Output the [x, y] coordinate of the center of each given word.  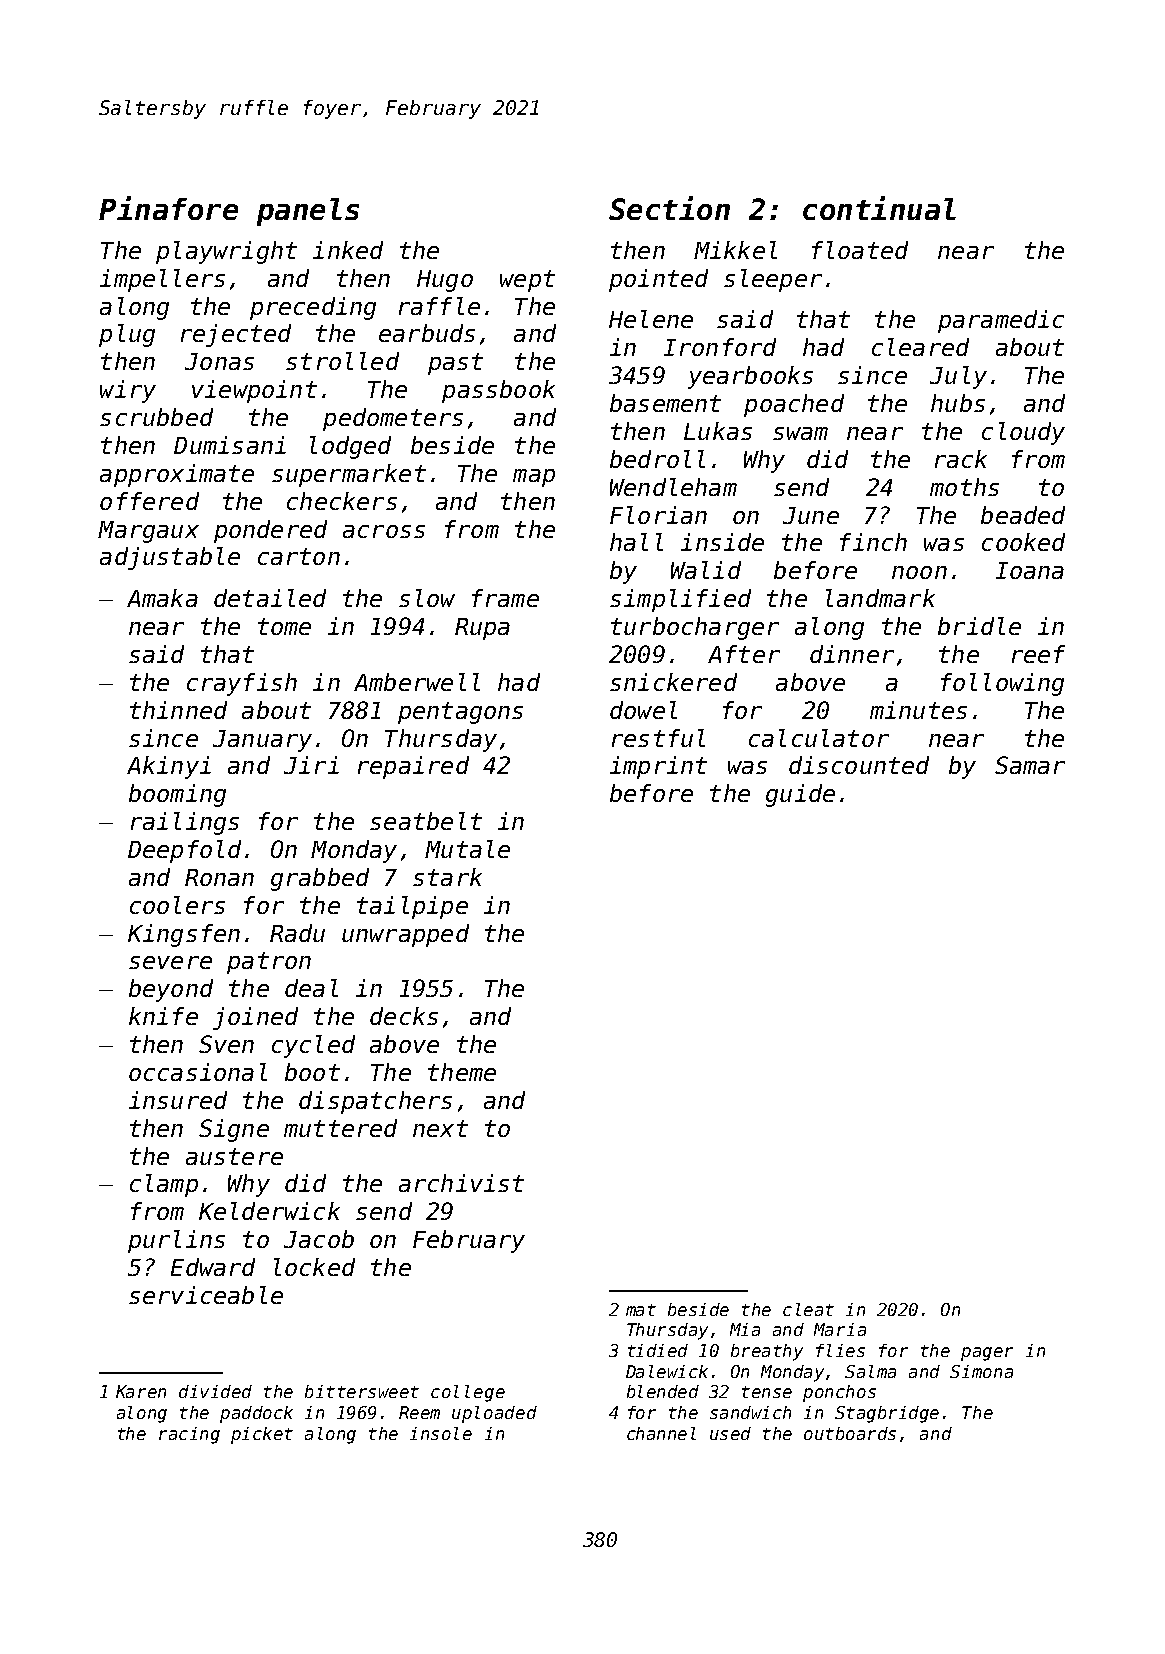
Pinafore [168, 208]
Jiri [311, 765]
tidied [658, 1350]
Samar [1030, 765]
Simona [981, 1371]
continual [879, 208]
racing [189, 1435]
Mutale [467, 849]
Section [669, 208]
